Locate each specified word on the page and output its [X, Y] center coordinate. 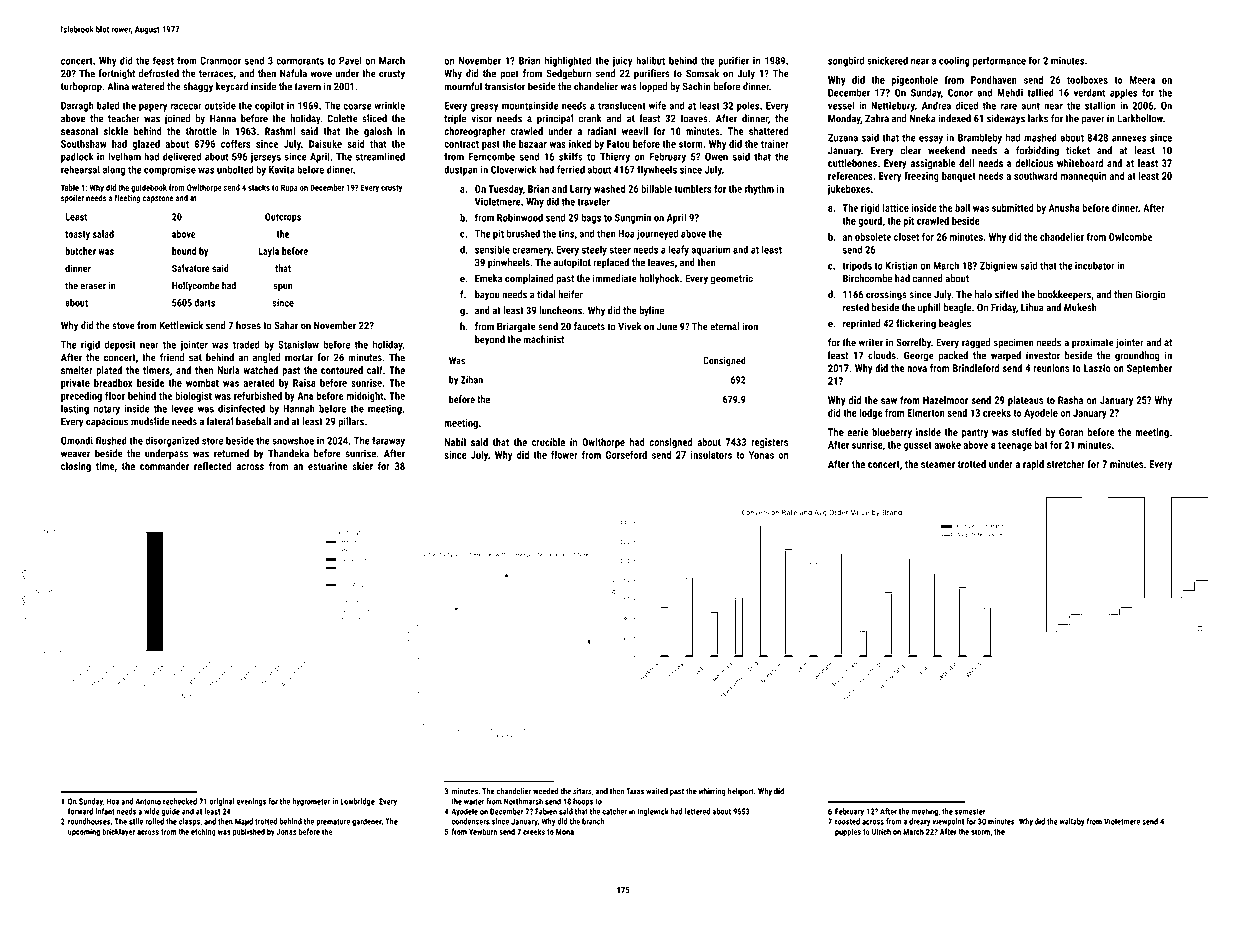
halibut [650, 60]
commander [164, 466]
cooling [954, 61]
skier [362, 466]
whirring [712, 792]
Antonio [148, 801]
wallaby [1072, 822]
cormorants [300, 61]
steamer [938, 464]
